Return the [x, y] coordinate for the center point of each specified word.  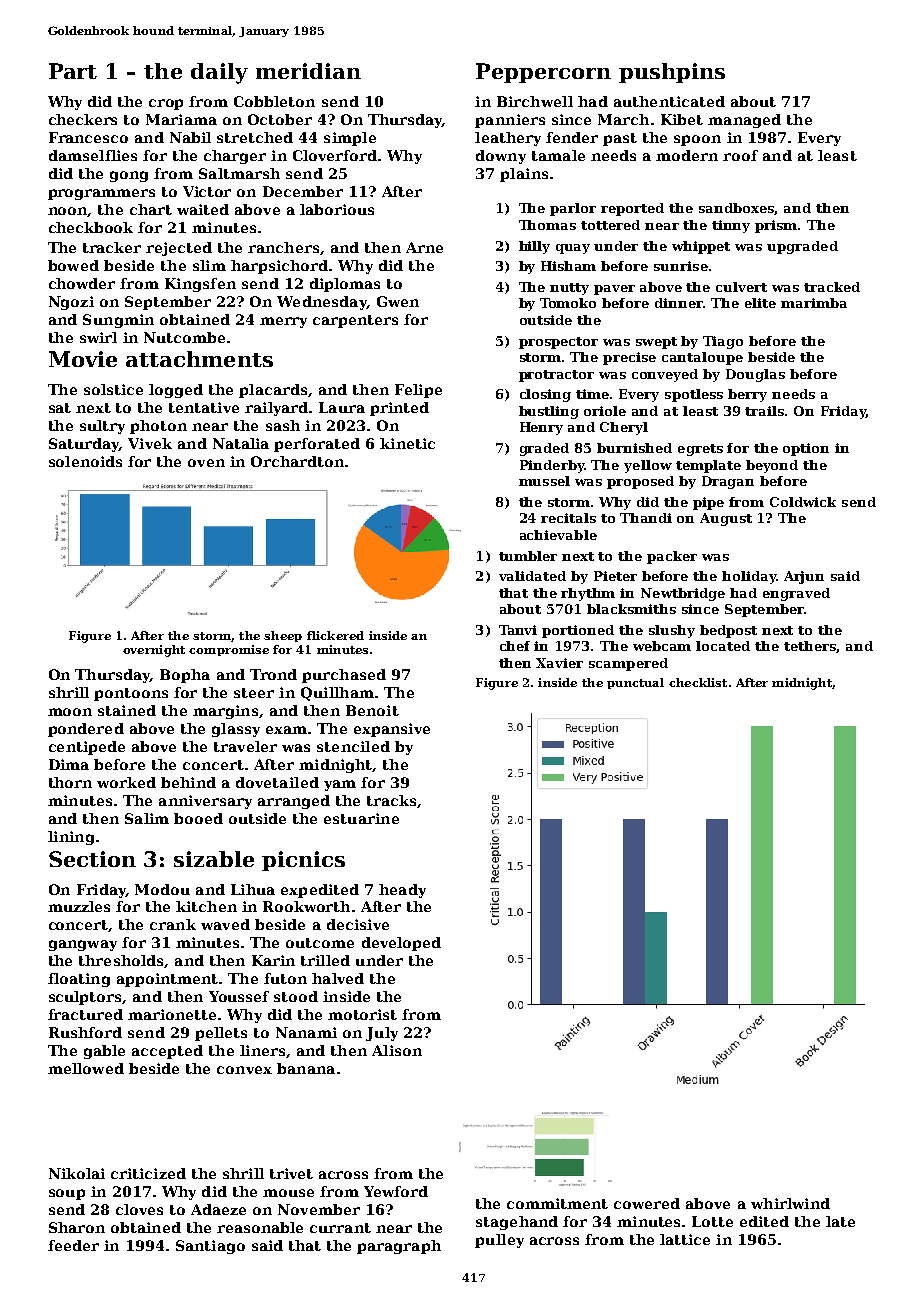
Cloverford [335, 155]
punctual [635, 683]
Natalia [241, 443]
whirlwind [790, 1203]
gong [129, 176]
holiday [749, 577]
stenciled [353, 746]
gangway [83, 945]
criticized [148, 1173]
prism [776, 226]
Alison [397, 1050]
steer [254, 693]
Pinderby [552, 466]
